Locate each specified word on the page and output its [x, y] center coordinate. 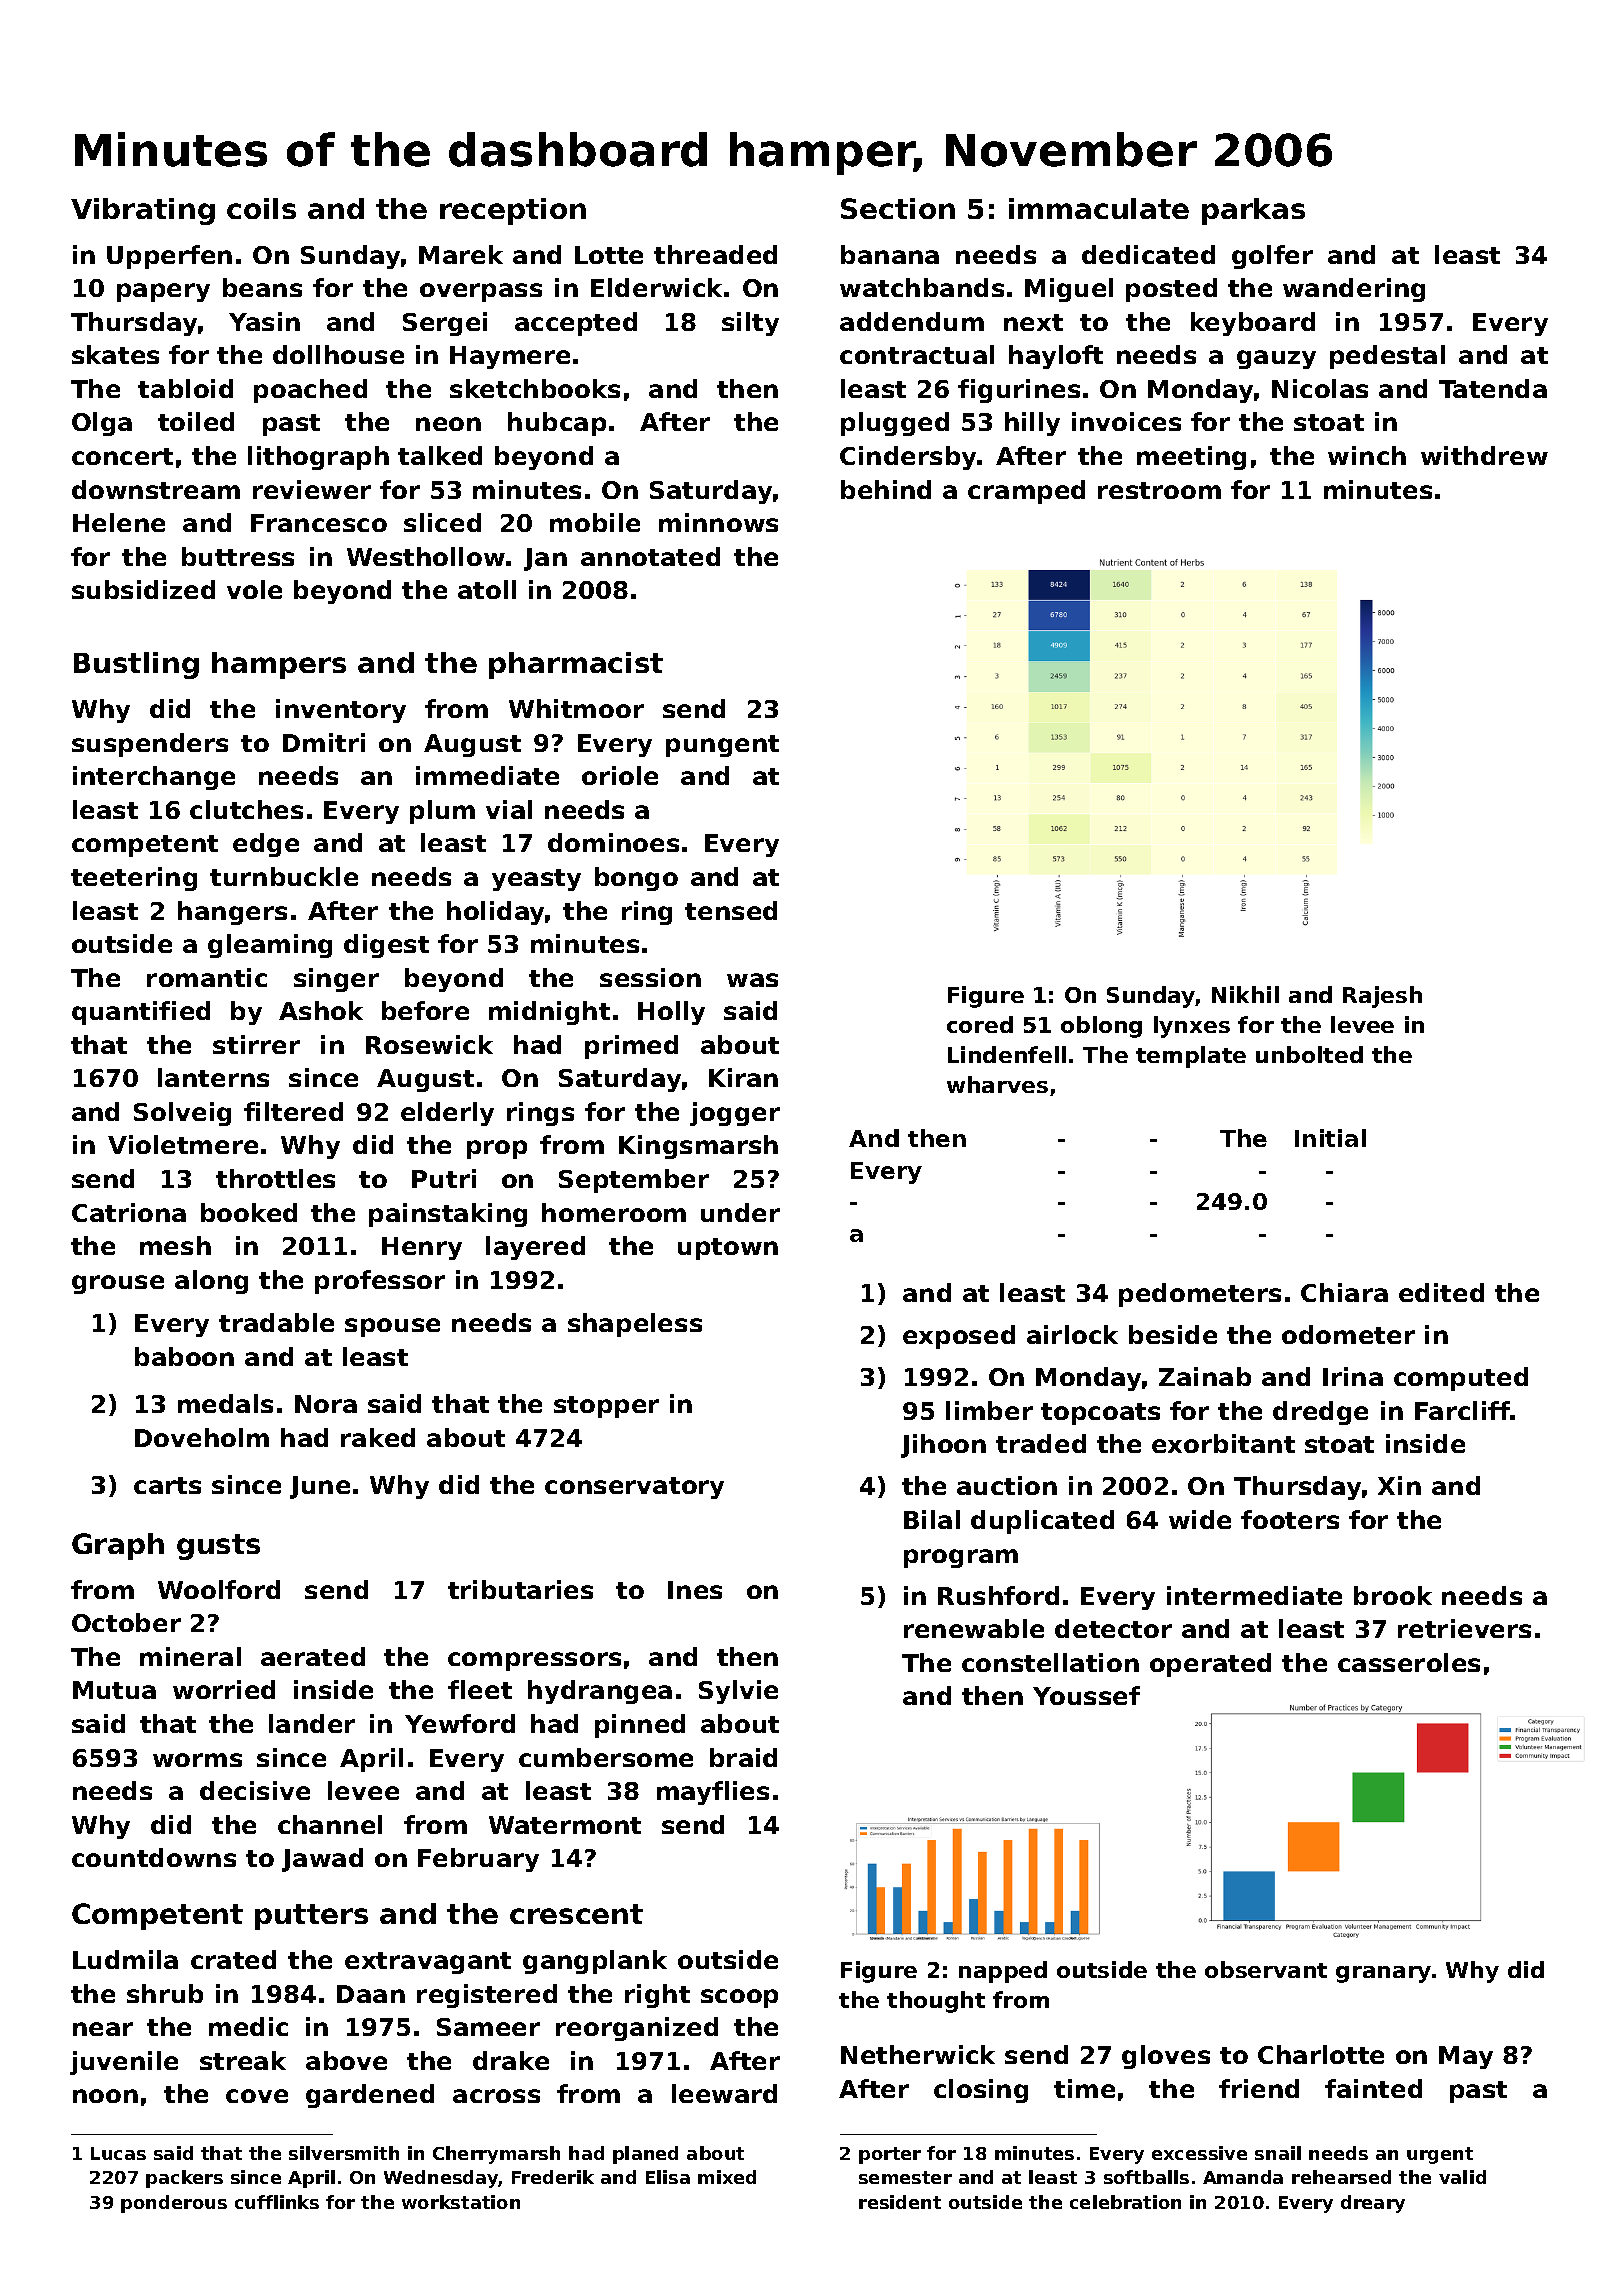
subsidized [143, 589]
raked [378, 1437]
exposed [959, 1337]
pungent [722, 746]
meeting [1191, 458]
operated [1210, 1665]
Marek [461, 254]
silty [750, 324]
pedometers [1200, 1295]
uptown [728, 1249]
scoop [739, 1998]
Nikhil [1245, 994]
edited [1441, 1292]
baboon [184, 1356]
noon [105, 2096]
